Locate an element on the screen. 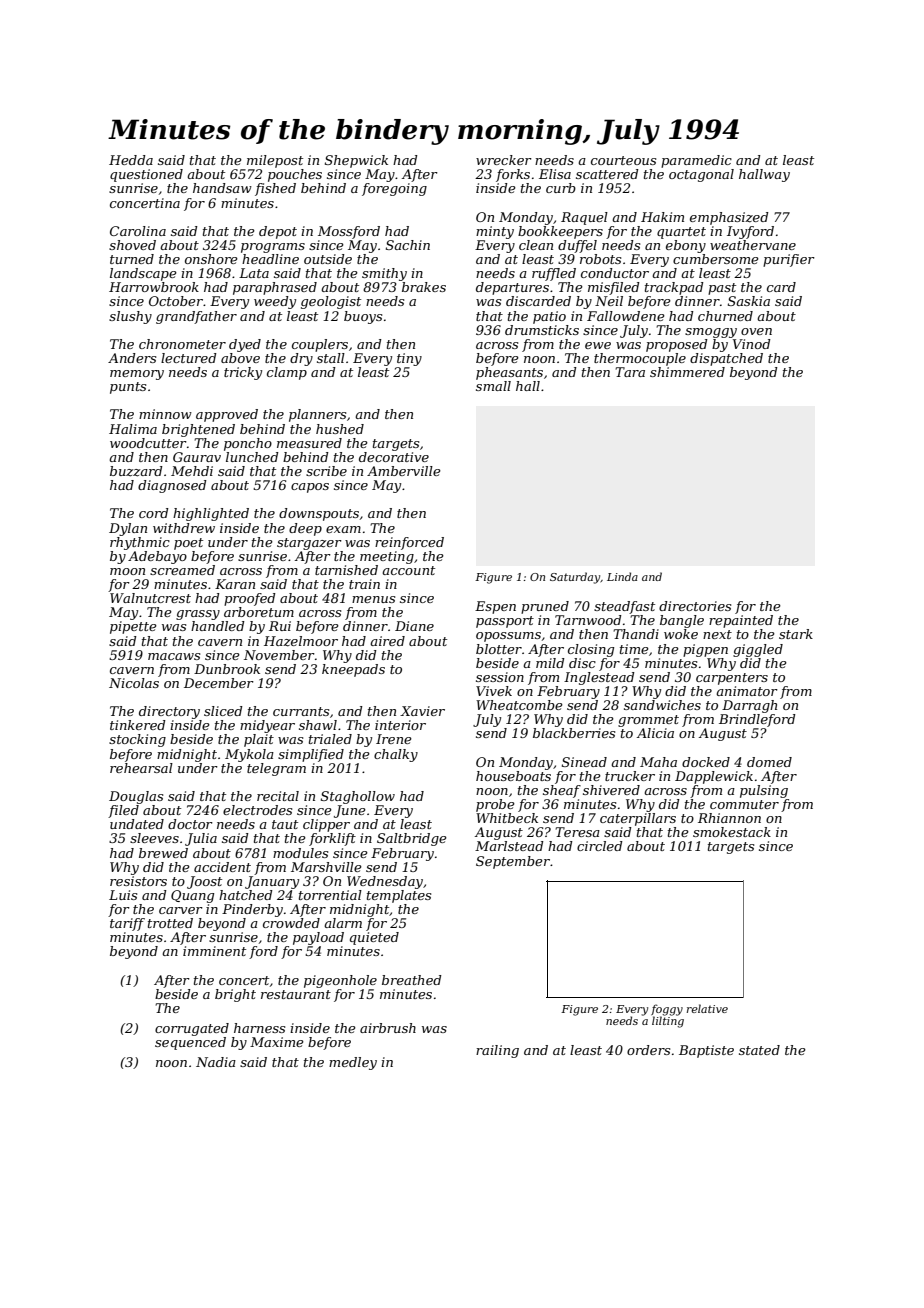  medley is located at coordinates (353, 1063).
